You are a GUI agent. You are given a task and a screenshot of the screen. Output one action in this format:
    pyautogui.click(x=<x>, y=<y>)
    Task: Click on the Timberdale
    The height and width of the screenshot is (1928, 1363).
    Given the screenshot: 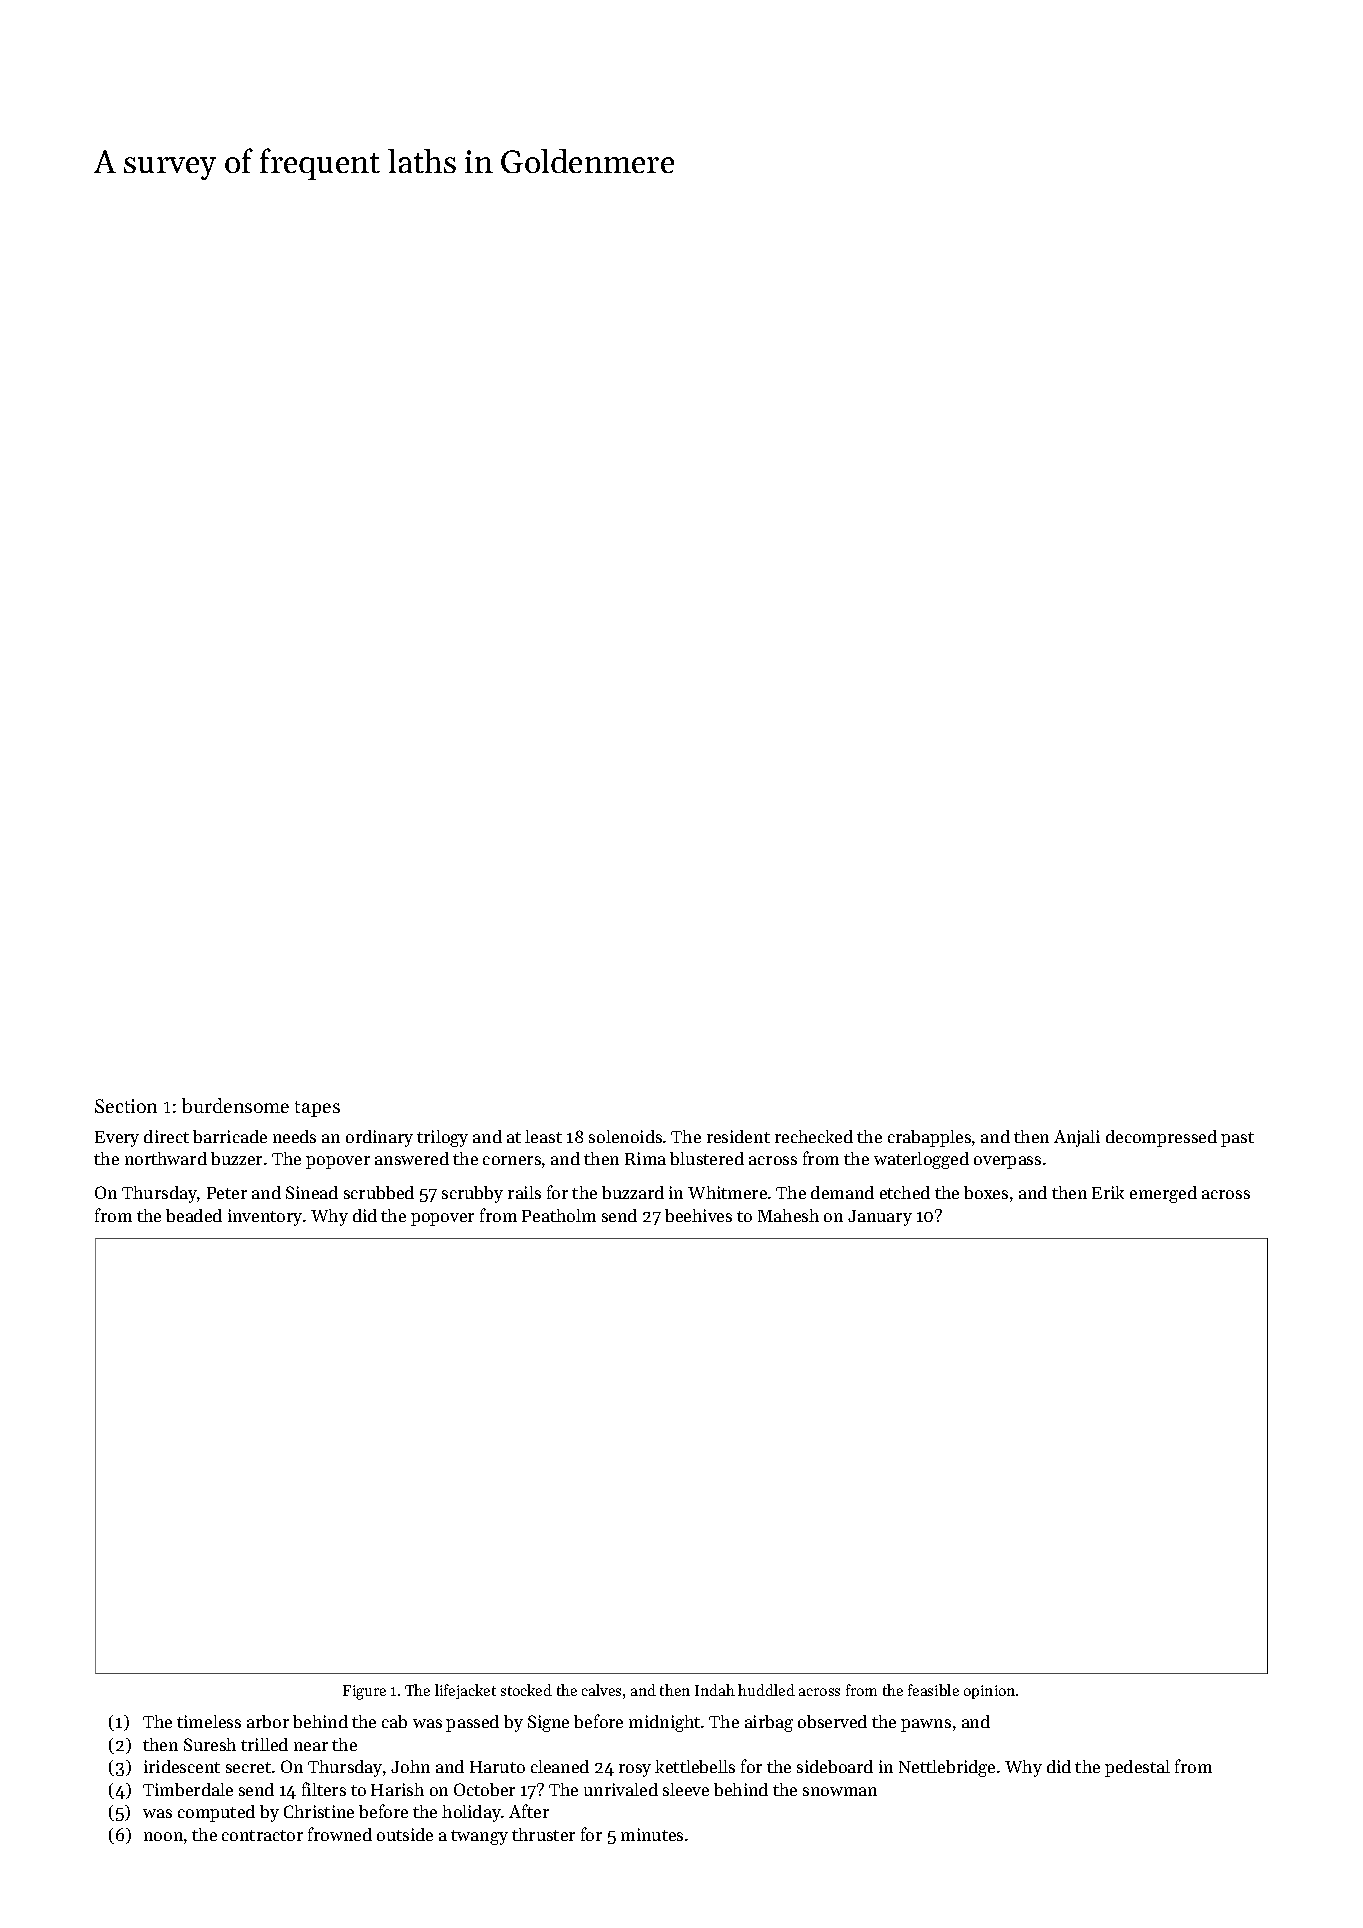 What is the action you would take?
    pyautogui.click(x=188, y=1789)
